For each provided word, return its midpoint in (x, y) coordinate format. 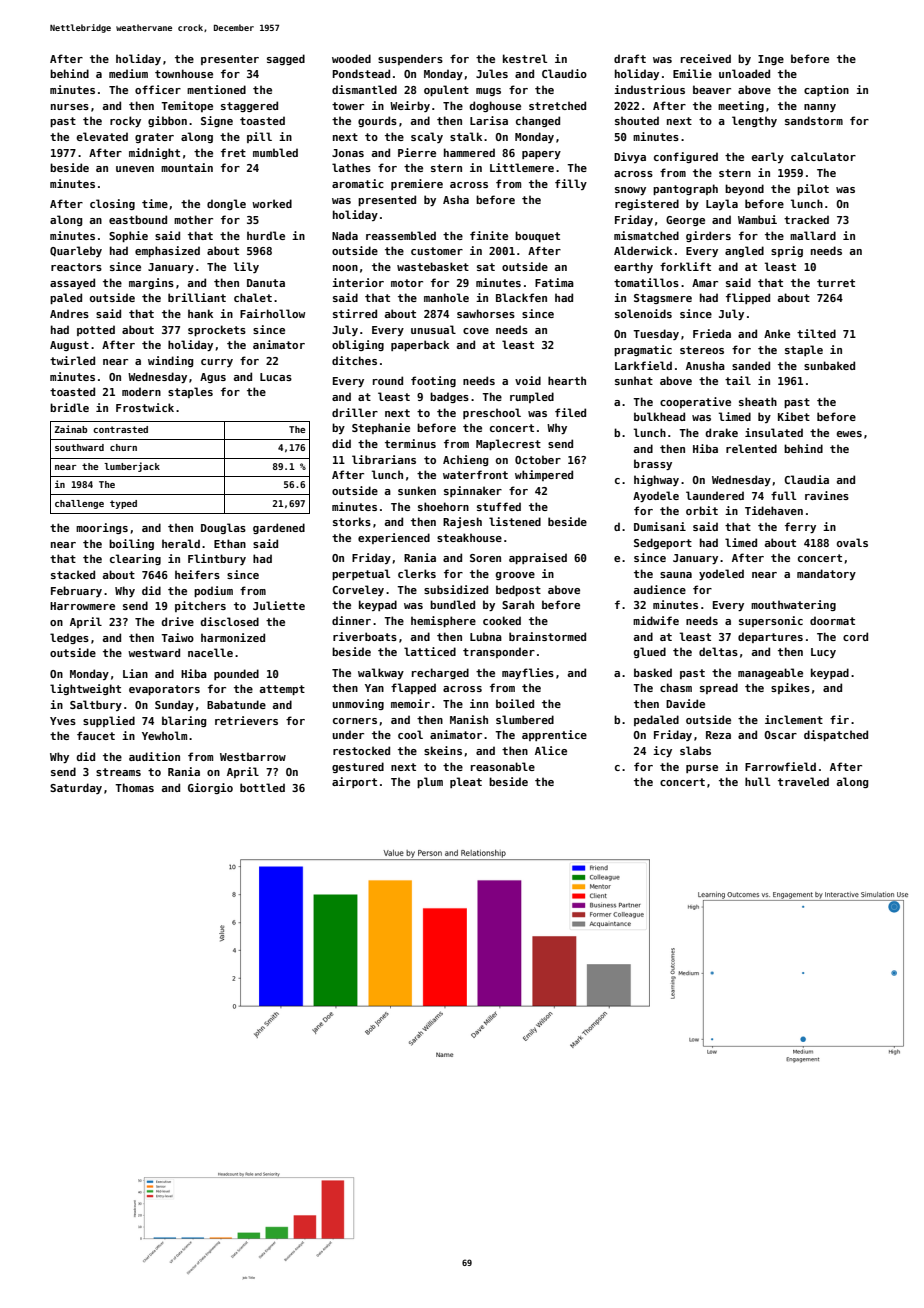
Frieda (712, 333)
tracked (806, 219)
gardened (279, 528)
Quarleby (76, 251)
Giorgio (210, 788)
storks (352, 521)
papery (541, 155)
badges (449, 397)
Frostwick (145, 407)
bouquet (537, 236)
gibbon (167, 121)
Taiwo (177, 637)
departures (770, 637)
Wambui (757, 219)
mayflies (528, 673)
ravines (827, 495)
